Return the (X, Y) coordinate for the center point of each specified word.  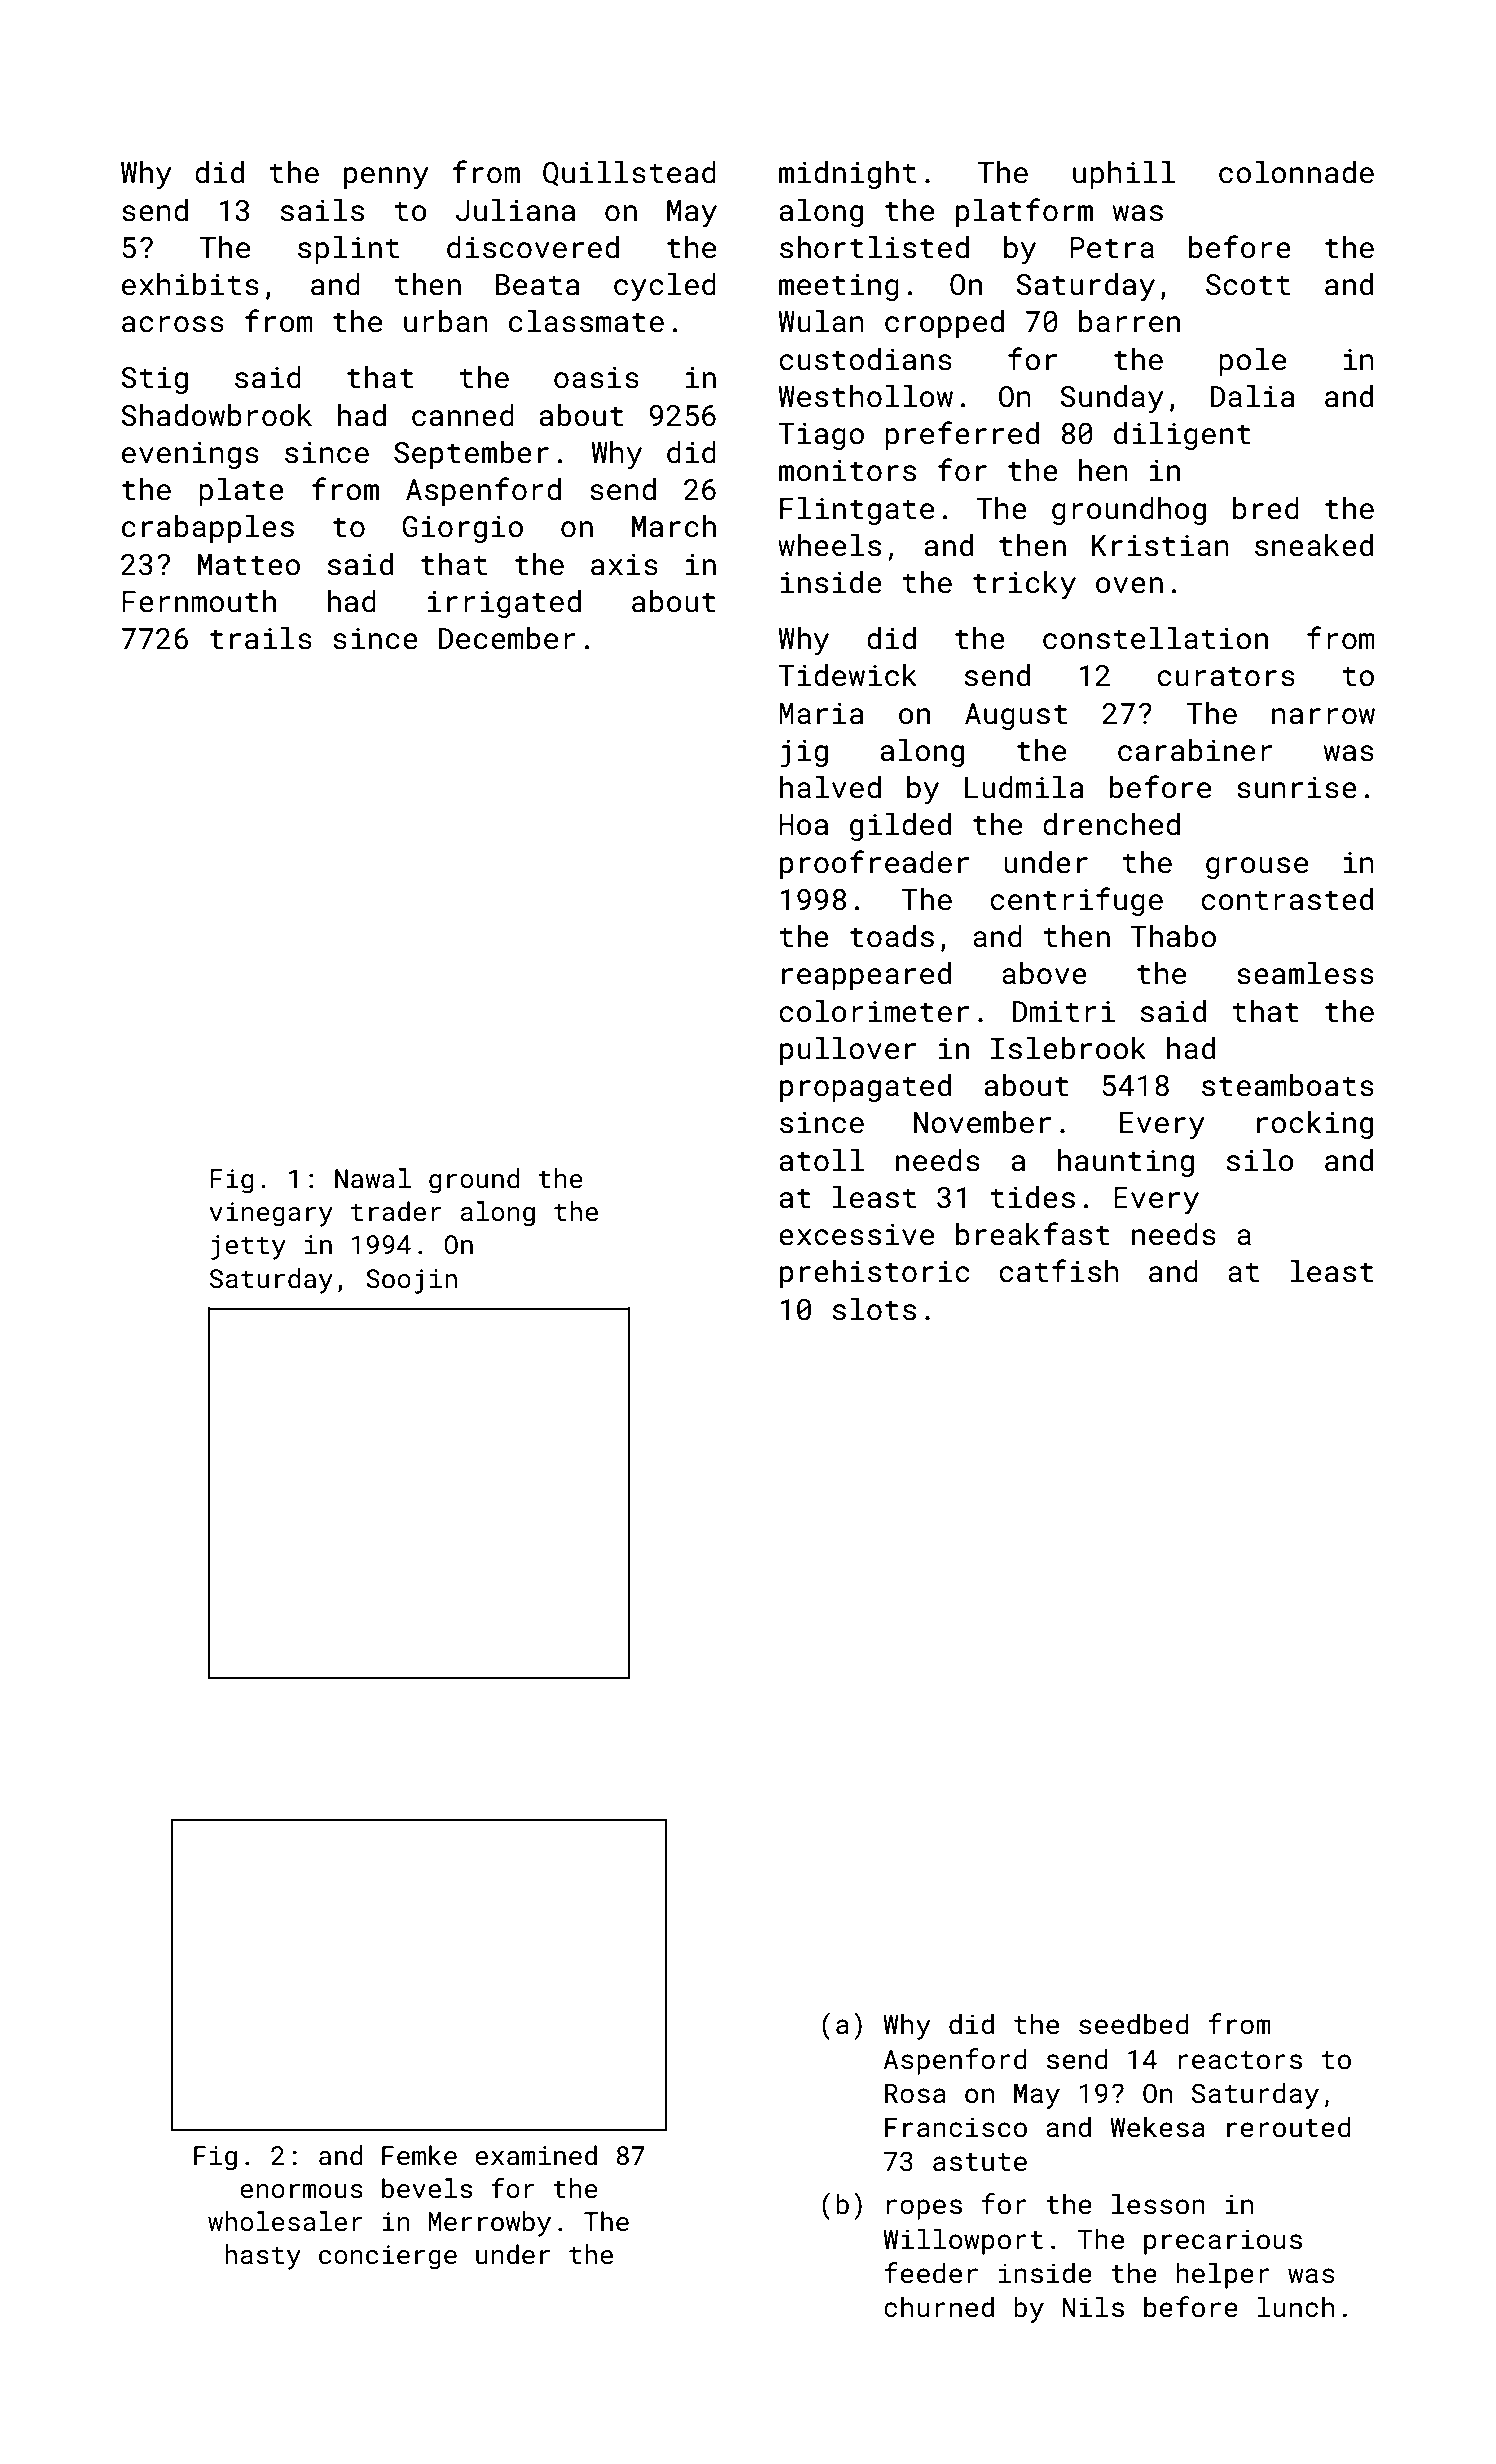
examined (536, 2155)
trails (261, 638)
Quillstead (629, 173)
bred (1266, 508)
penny (386, 178)
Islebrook (1068, 1048)
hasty (263, 2257)
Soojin (411, 1281)
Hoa (803, 825)
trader (396, 1211)
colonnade (1296, 172)
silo (1260, 1160)
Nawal (373, 1178)
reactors (1240, 2060)
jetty (248, 1247)
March (674, 526)
